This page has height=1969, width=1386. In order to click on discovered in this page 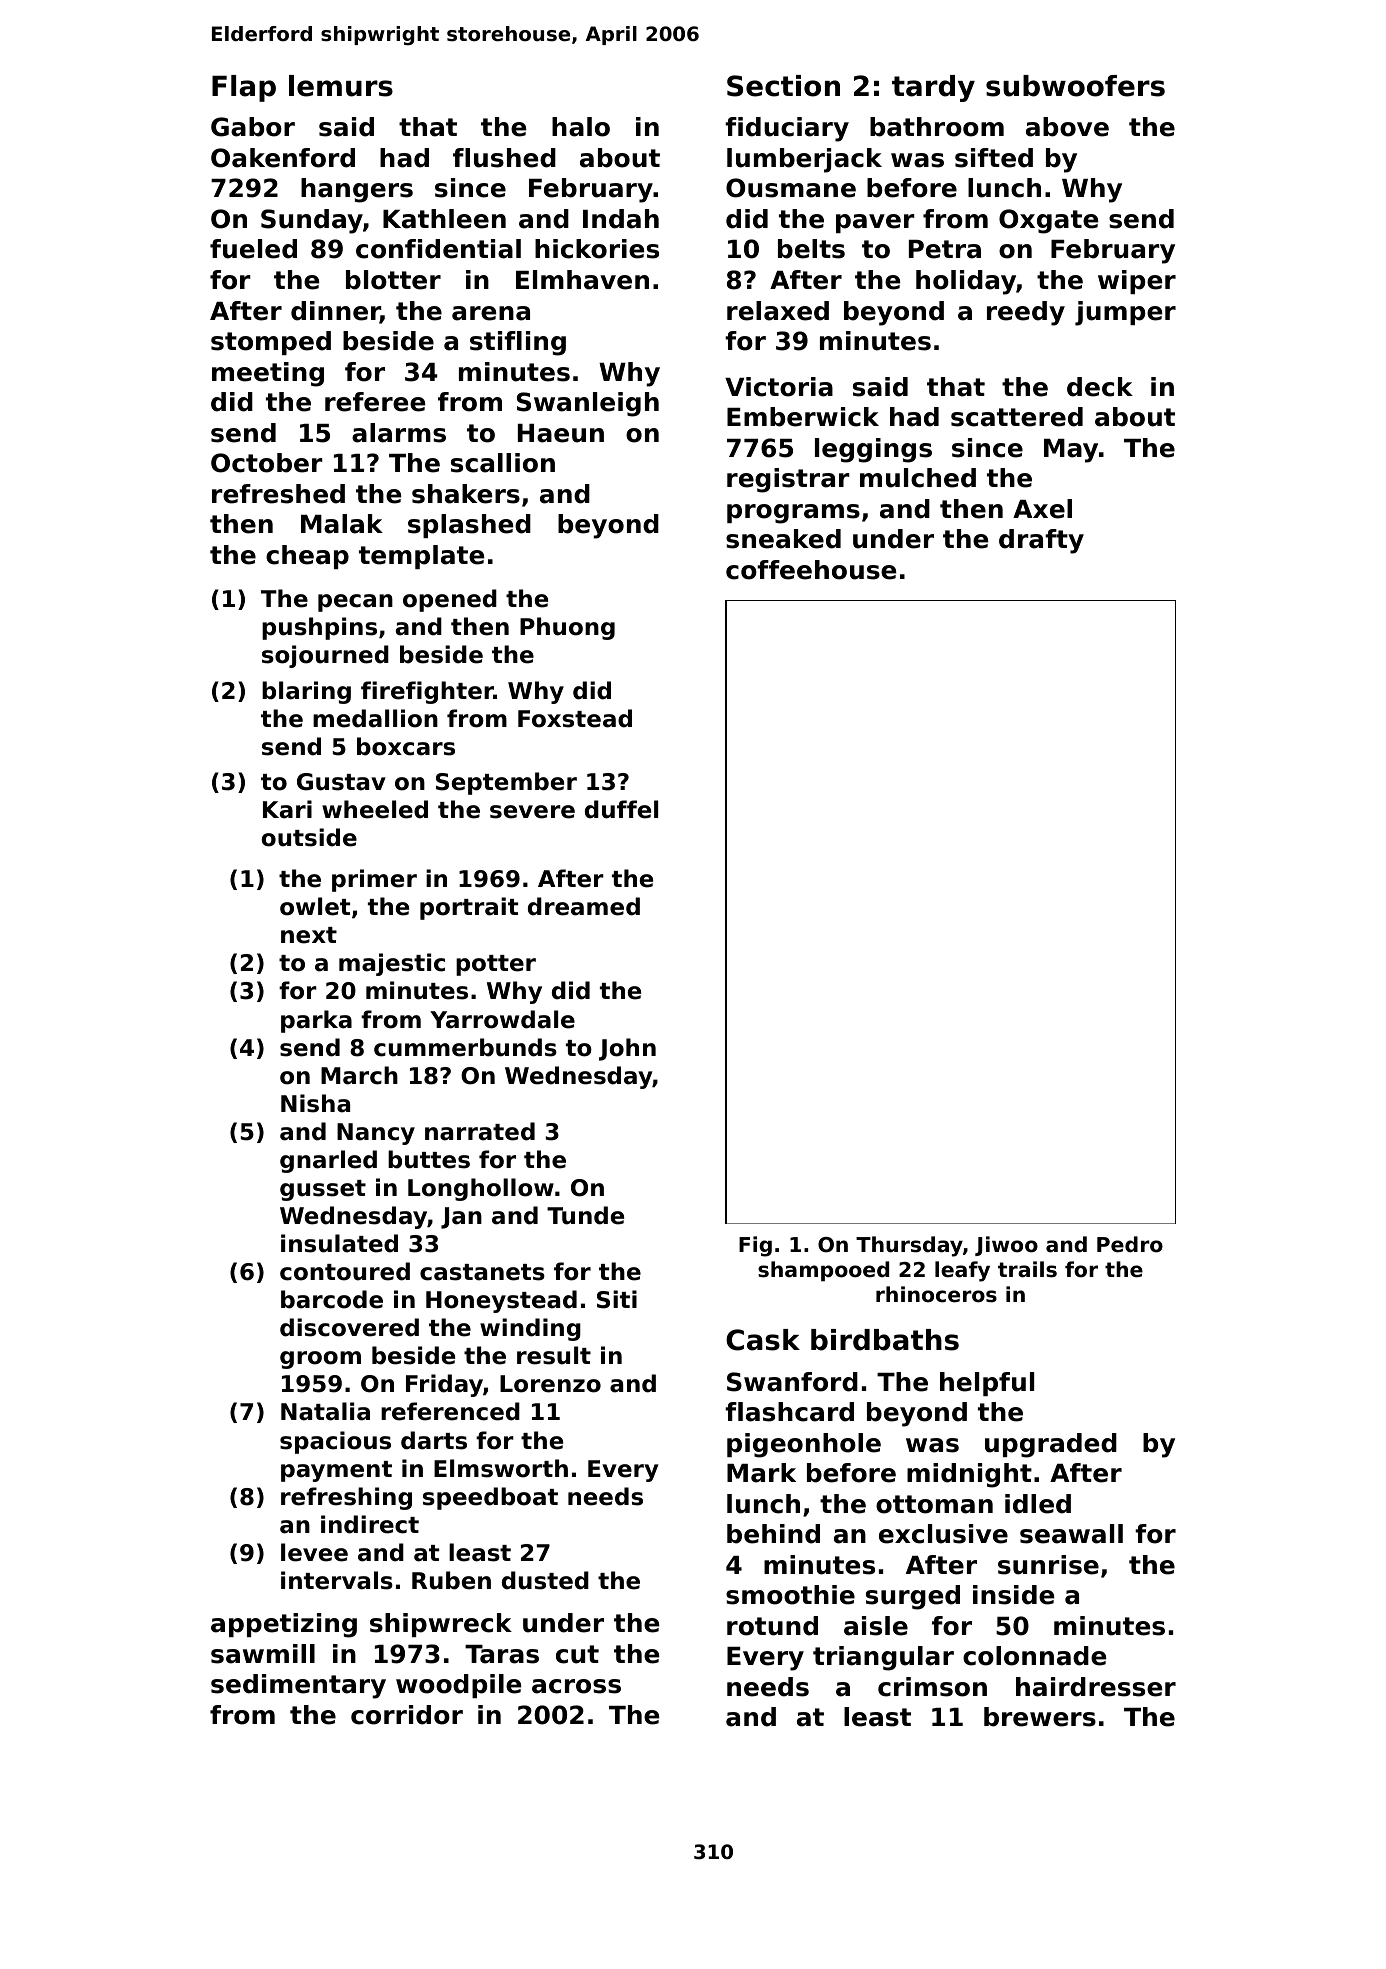, I will do `click(349, 1327)`.
